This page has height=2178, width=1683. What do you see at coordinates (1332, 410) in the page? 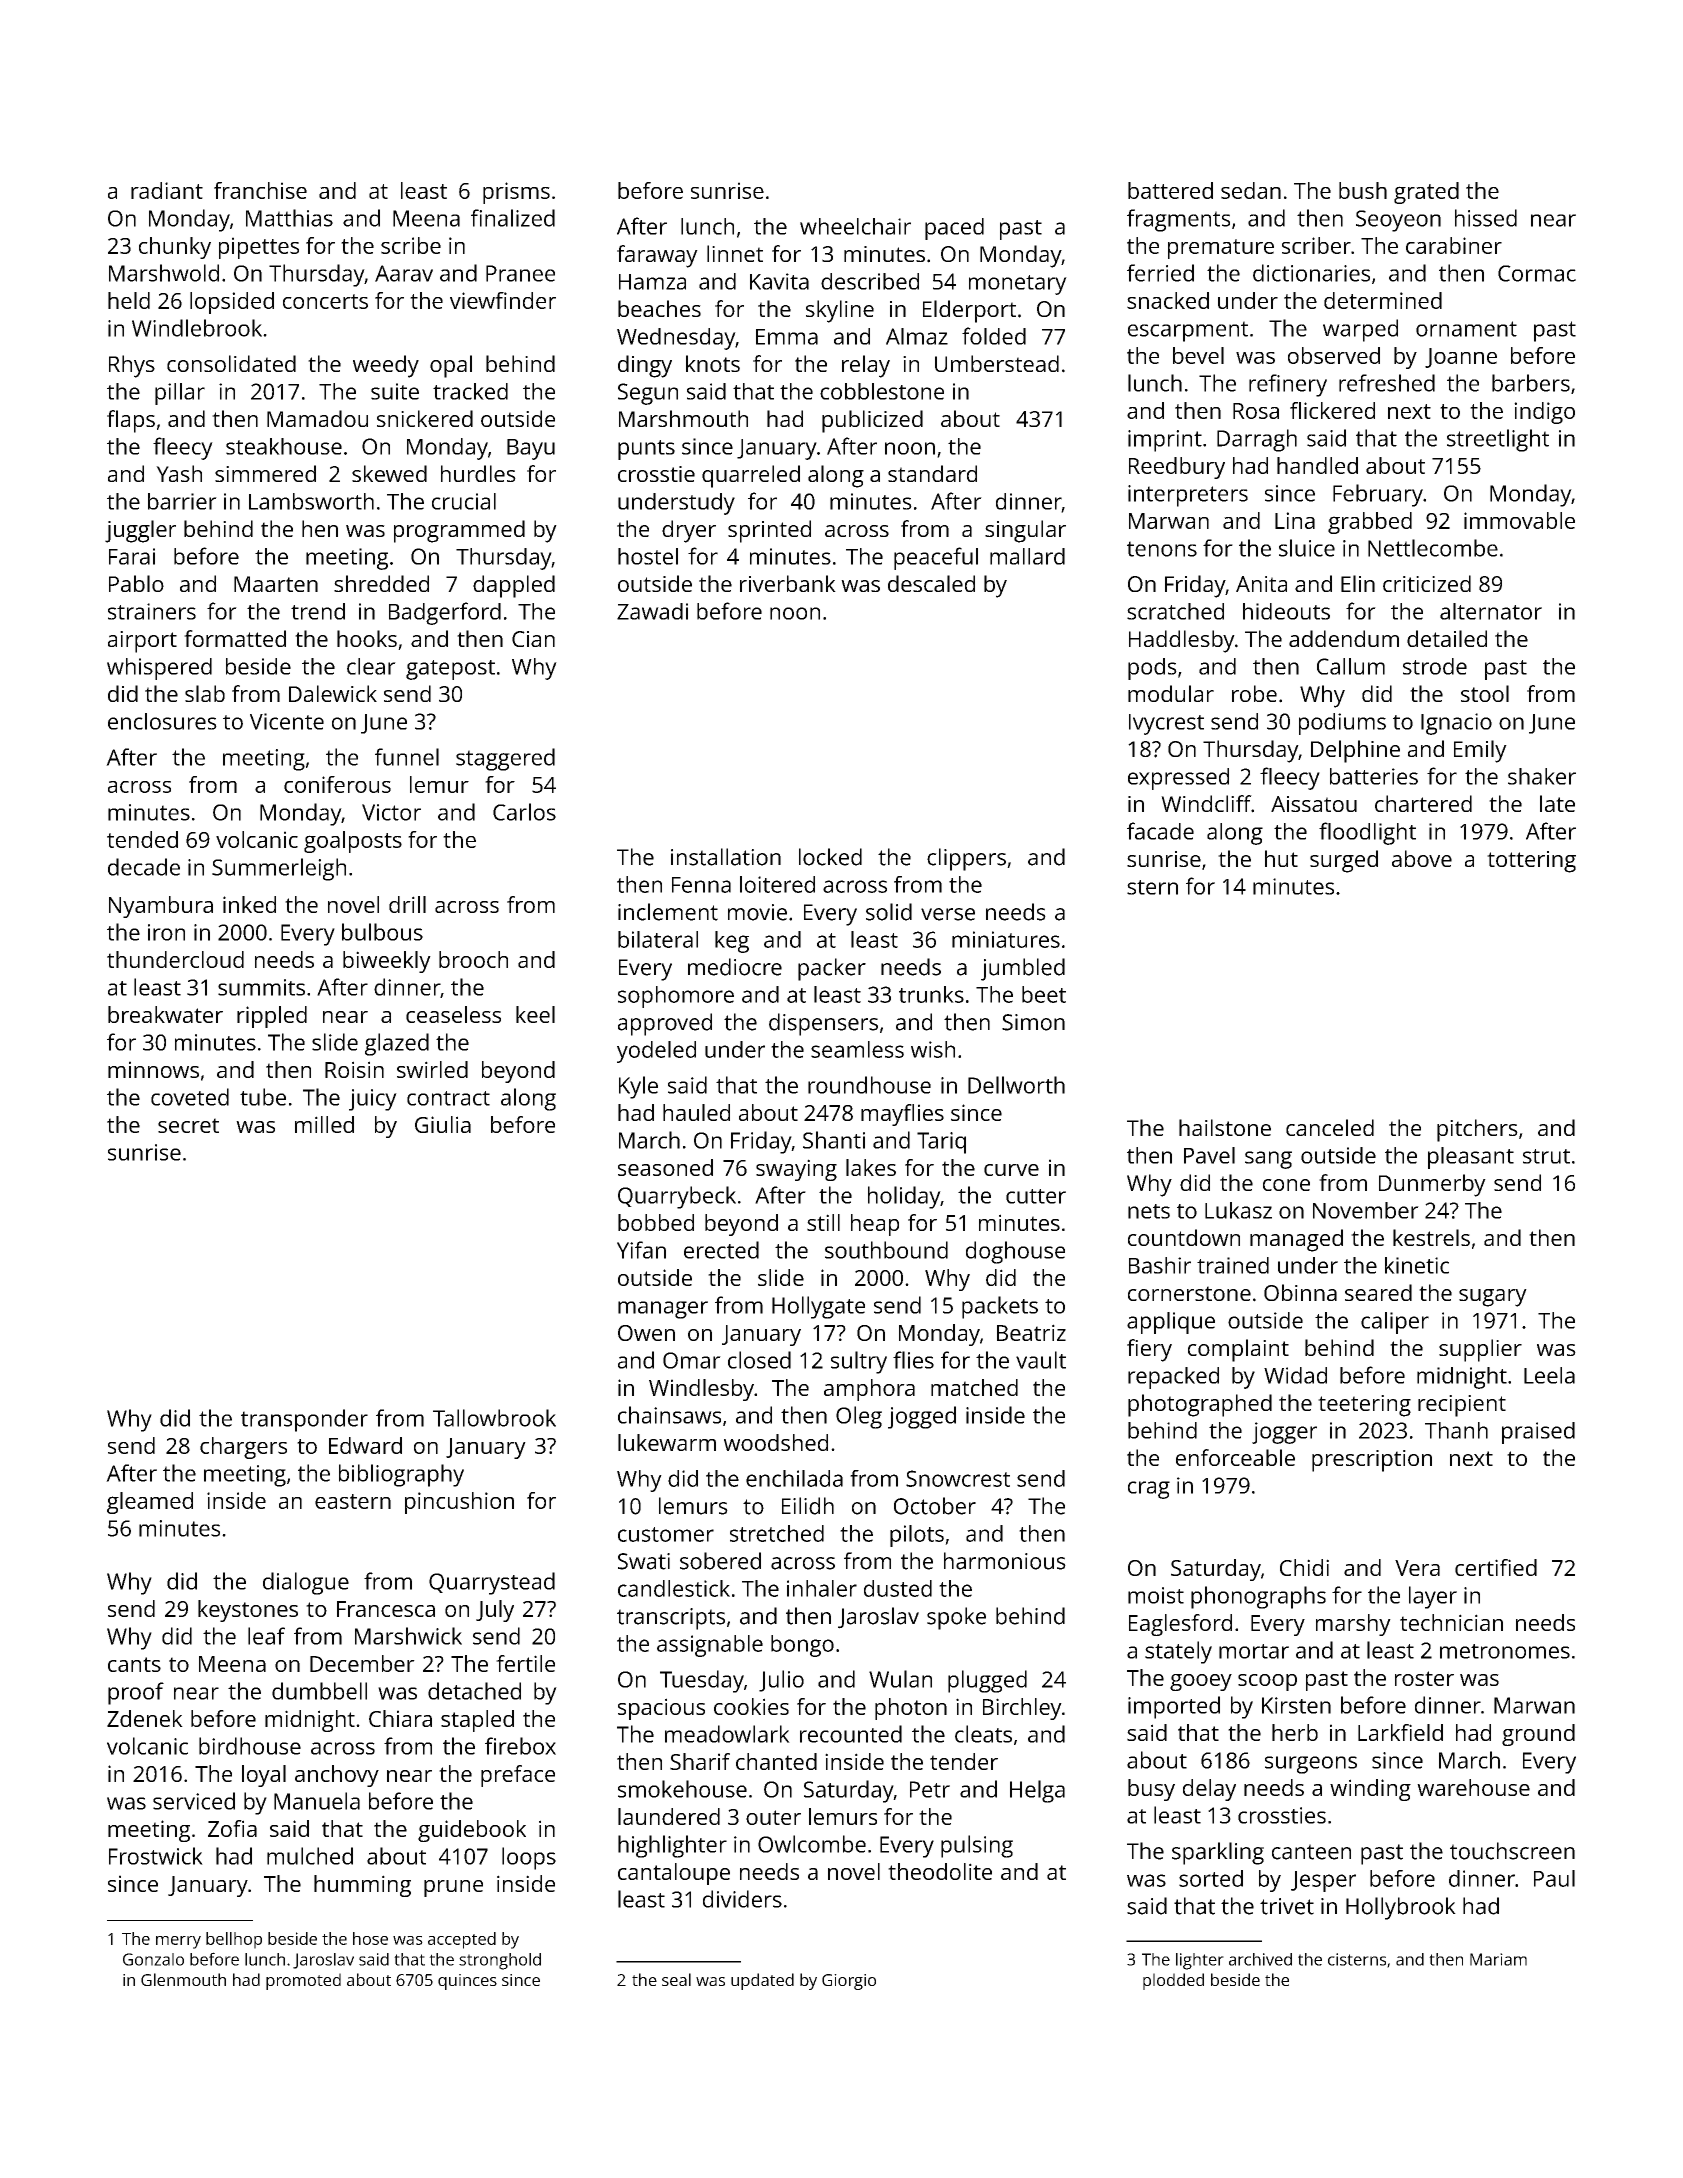
I see `flickered` at bounding box center [1332, 410].
